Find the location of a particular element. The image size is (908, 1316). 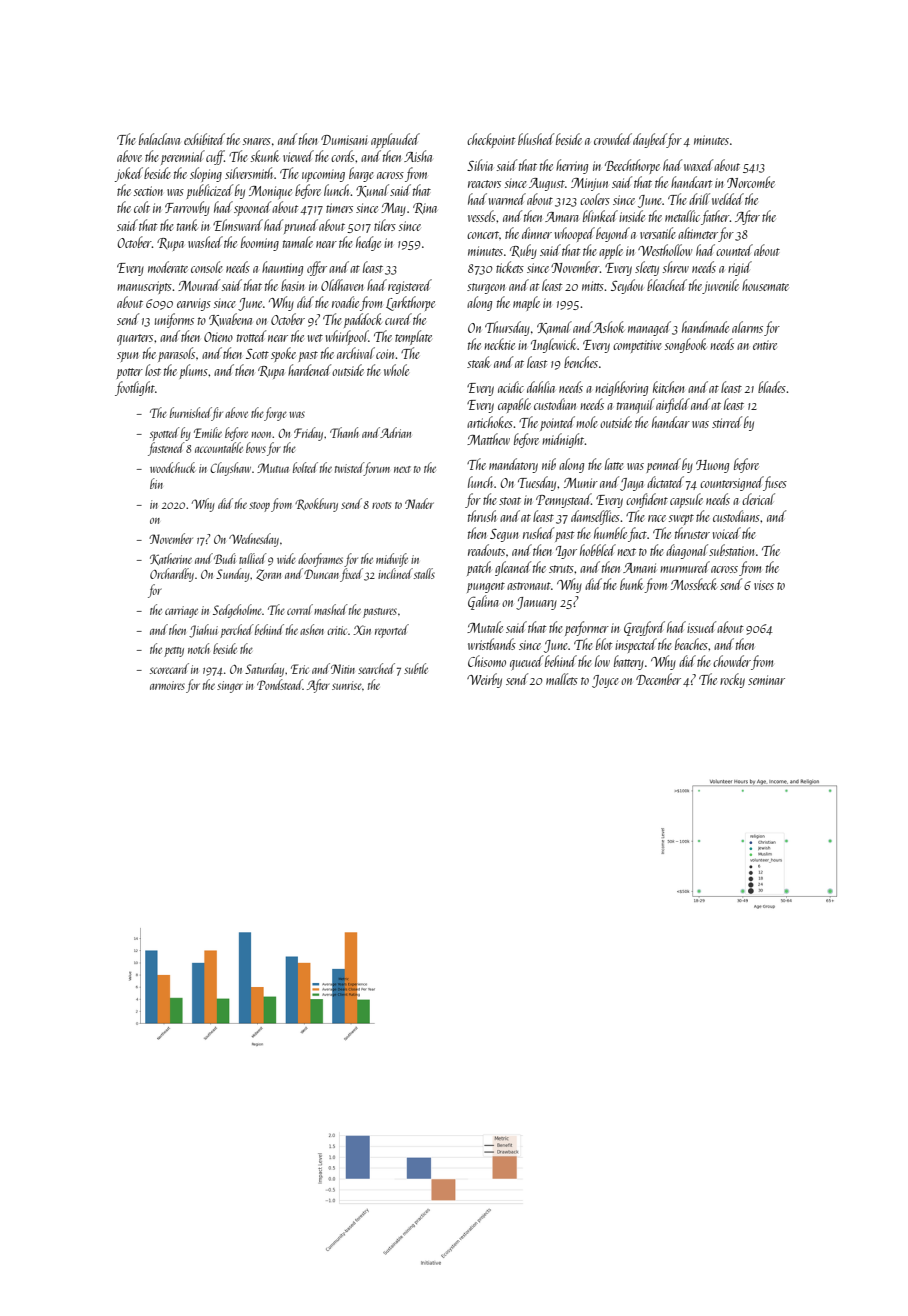

neighboring is located at coordinates (622, 388).
